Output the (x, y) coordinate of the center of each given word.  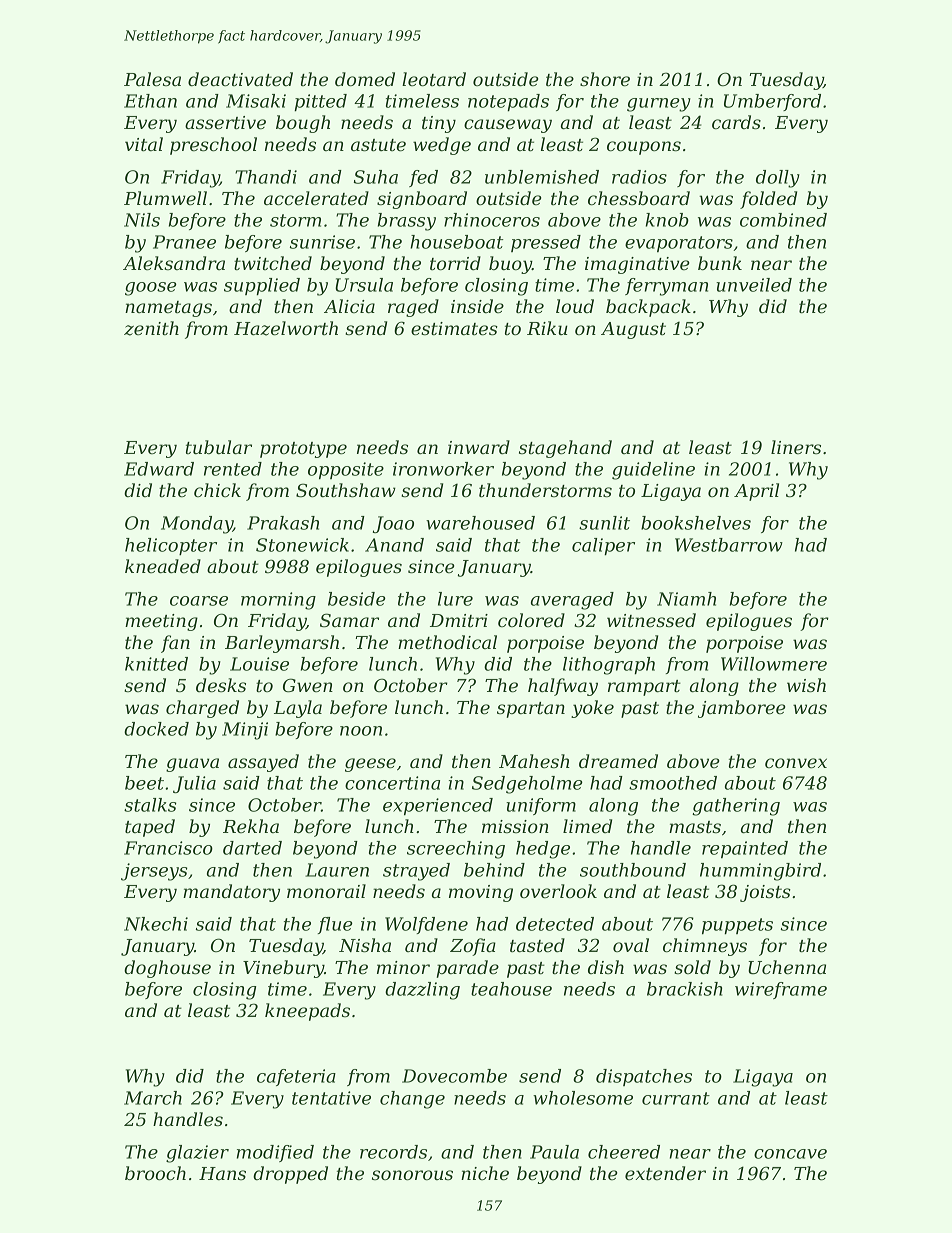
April (756, 492)
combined (783, 220)
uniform (541, 806)
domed (365, 79)
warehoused (480, 523)
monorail (326, 891)
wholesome (583, 1098)
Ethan (150, 101)
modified (275, 1153)
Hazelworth (286, 328)
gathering (736, 807)
